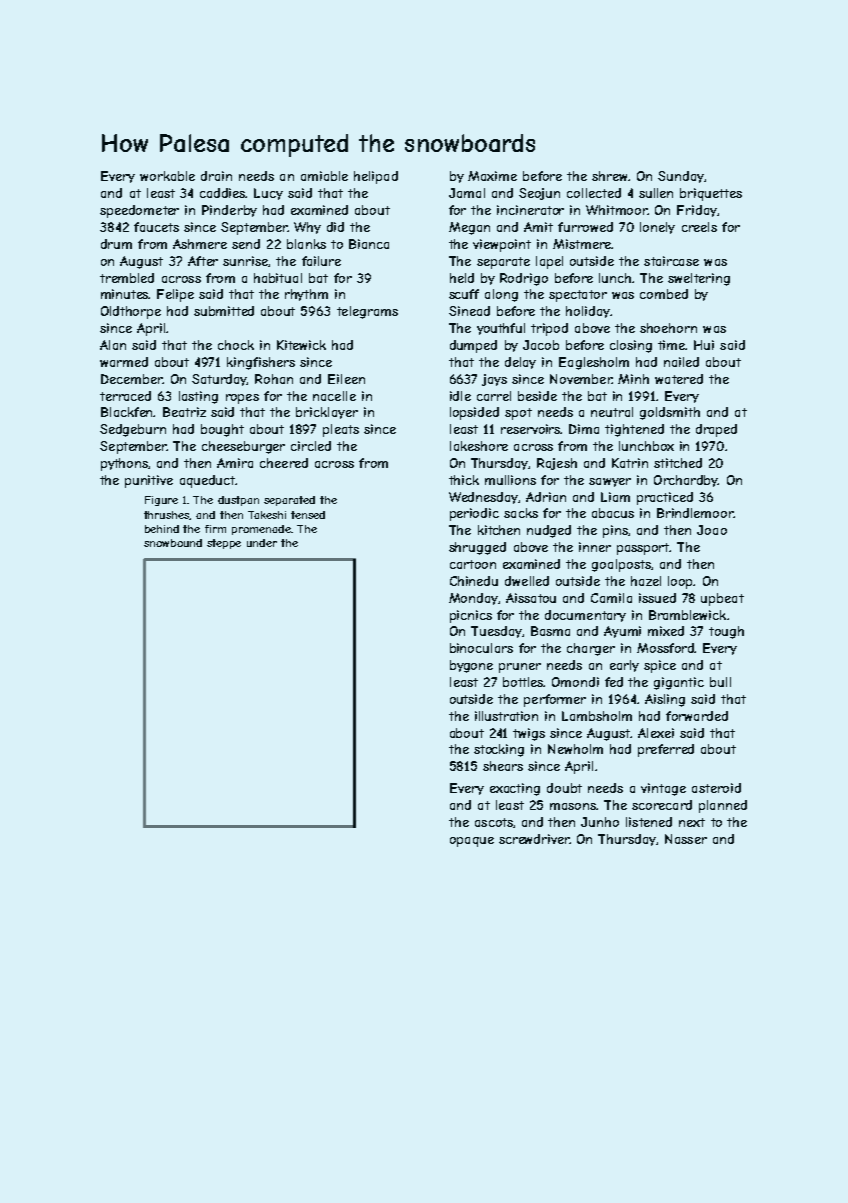  I want to click on creels, so click(699, 227).
